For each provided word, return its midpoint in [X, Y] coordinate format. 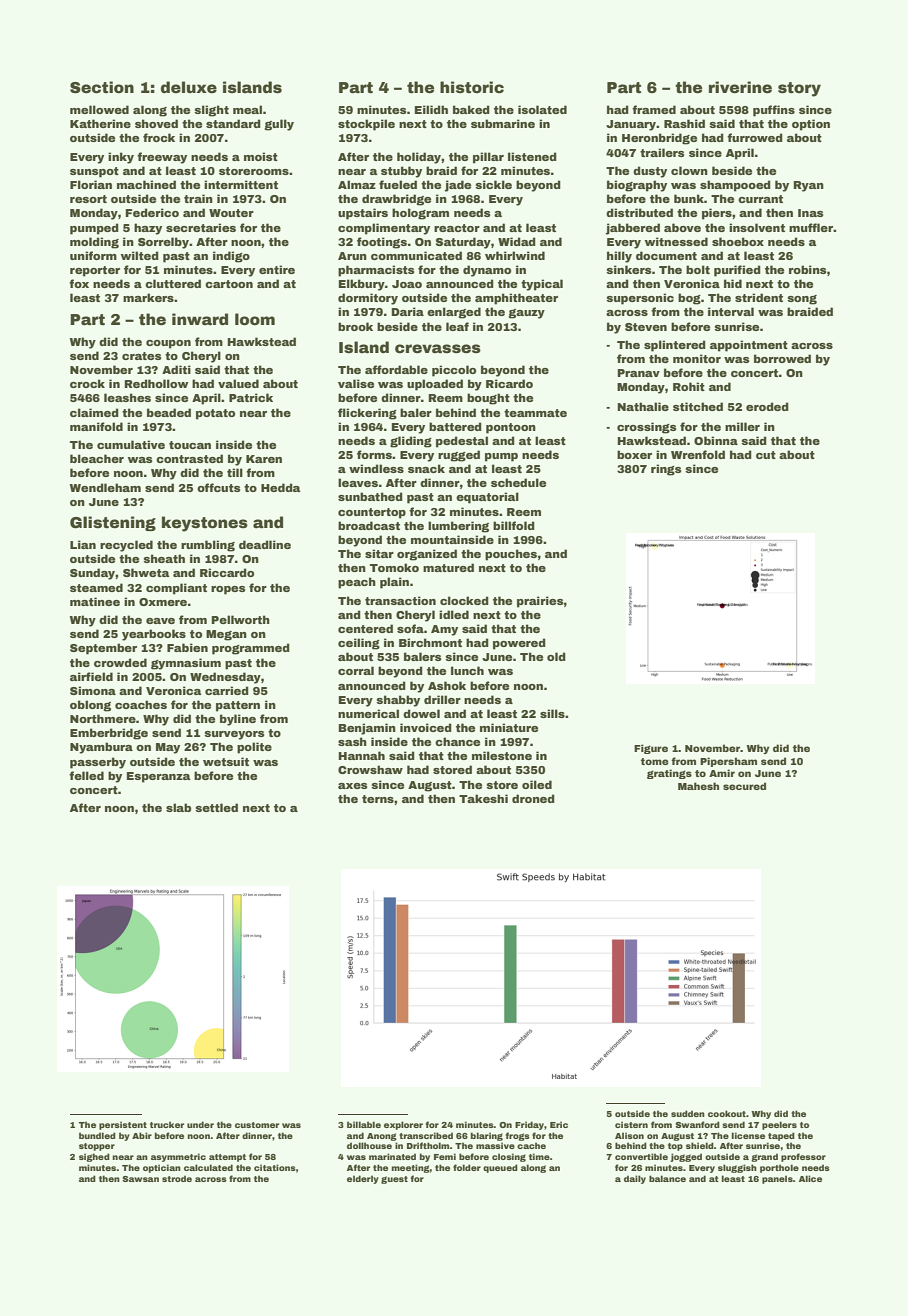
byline [238, 720]
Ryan [808, 186]
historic [472, 87]
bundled [97, 1135]
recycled [126, 546]
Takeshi [483, 798]
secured [744, 786]
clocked [464, 600]
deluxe [189, 87]
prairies [540, 602]
